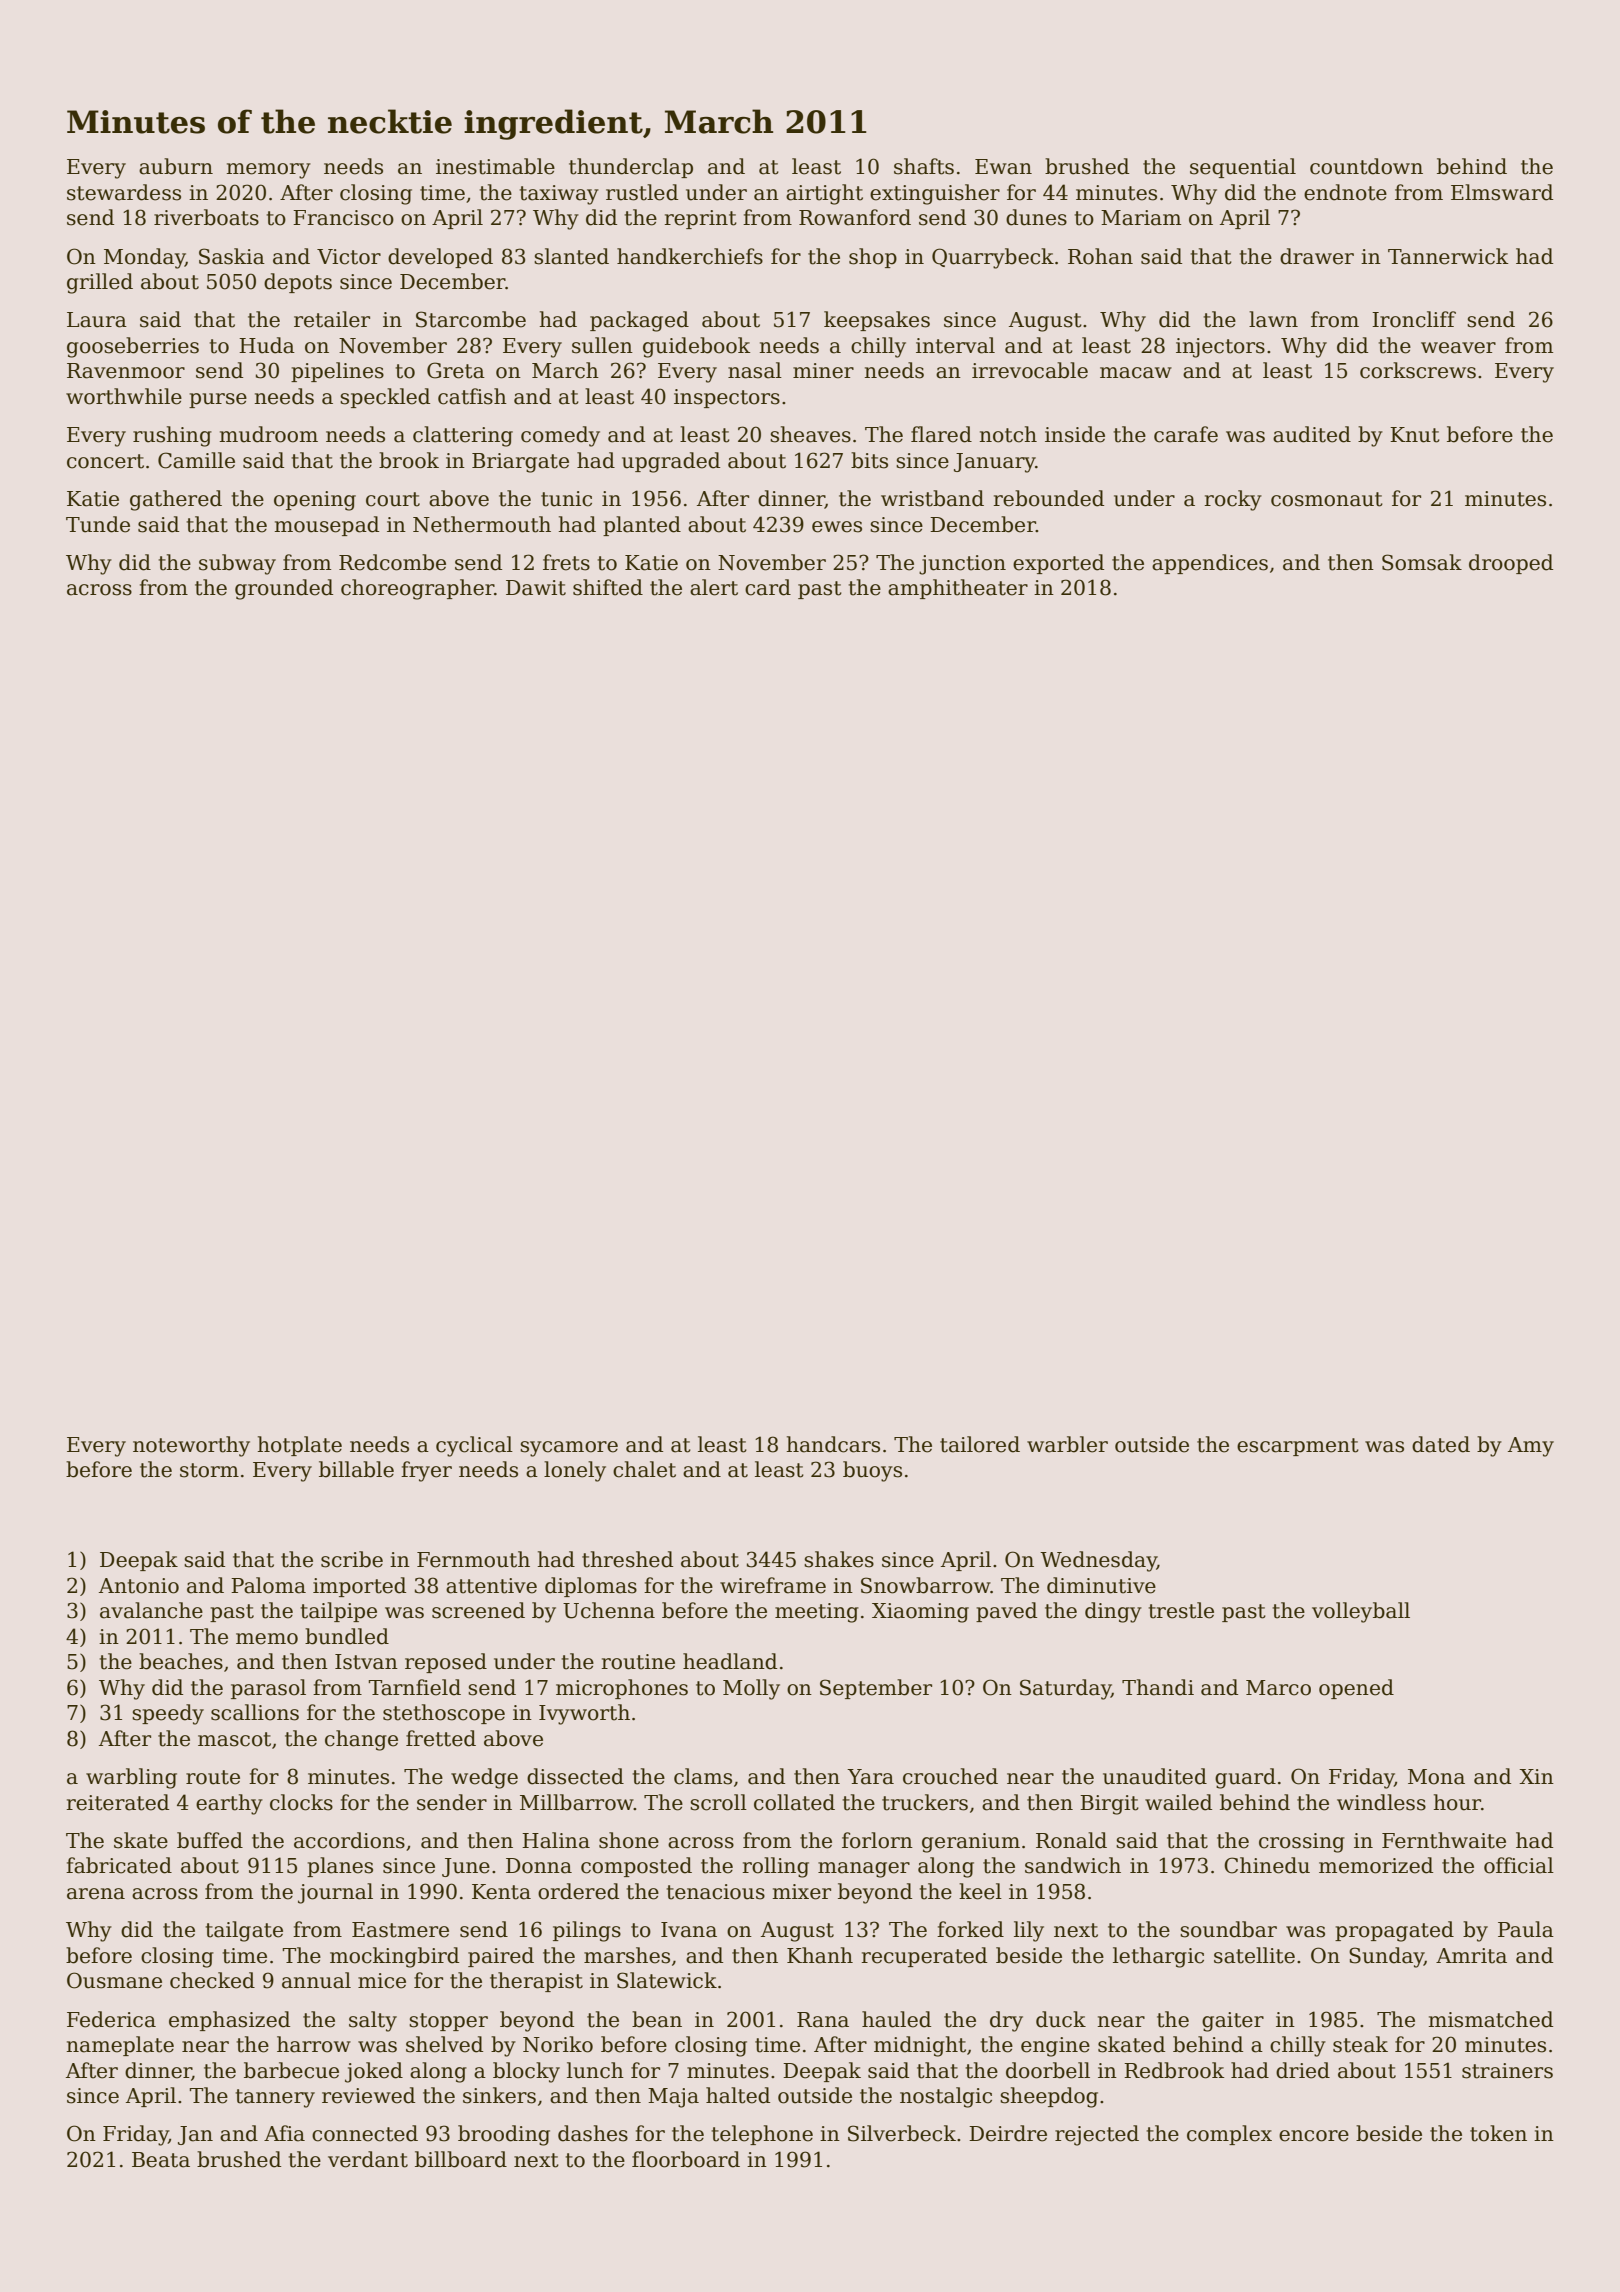  What do you see at coordinates (833, 1444) in the image?
I see `handcars` at bounding box center [833, 1444].
